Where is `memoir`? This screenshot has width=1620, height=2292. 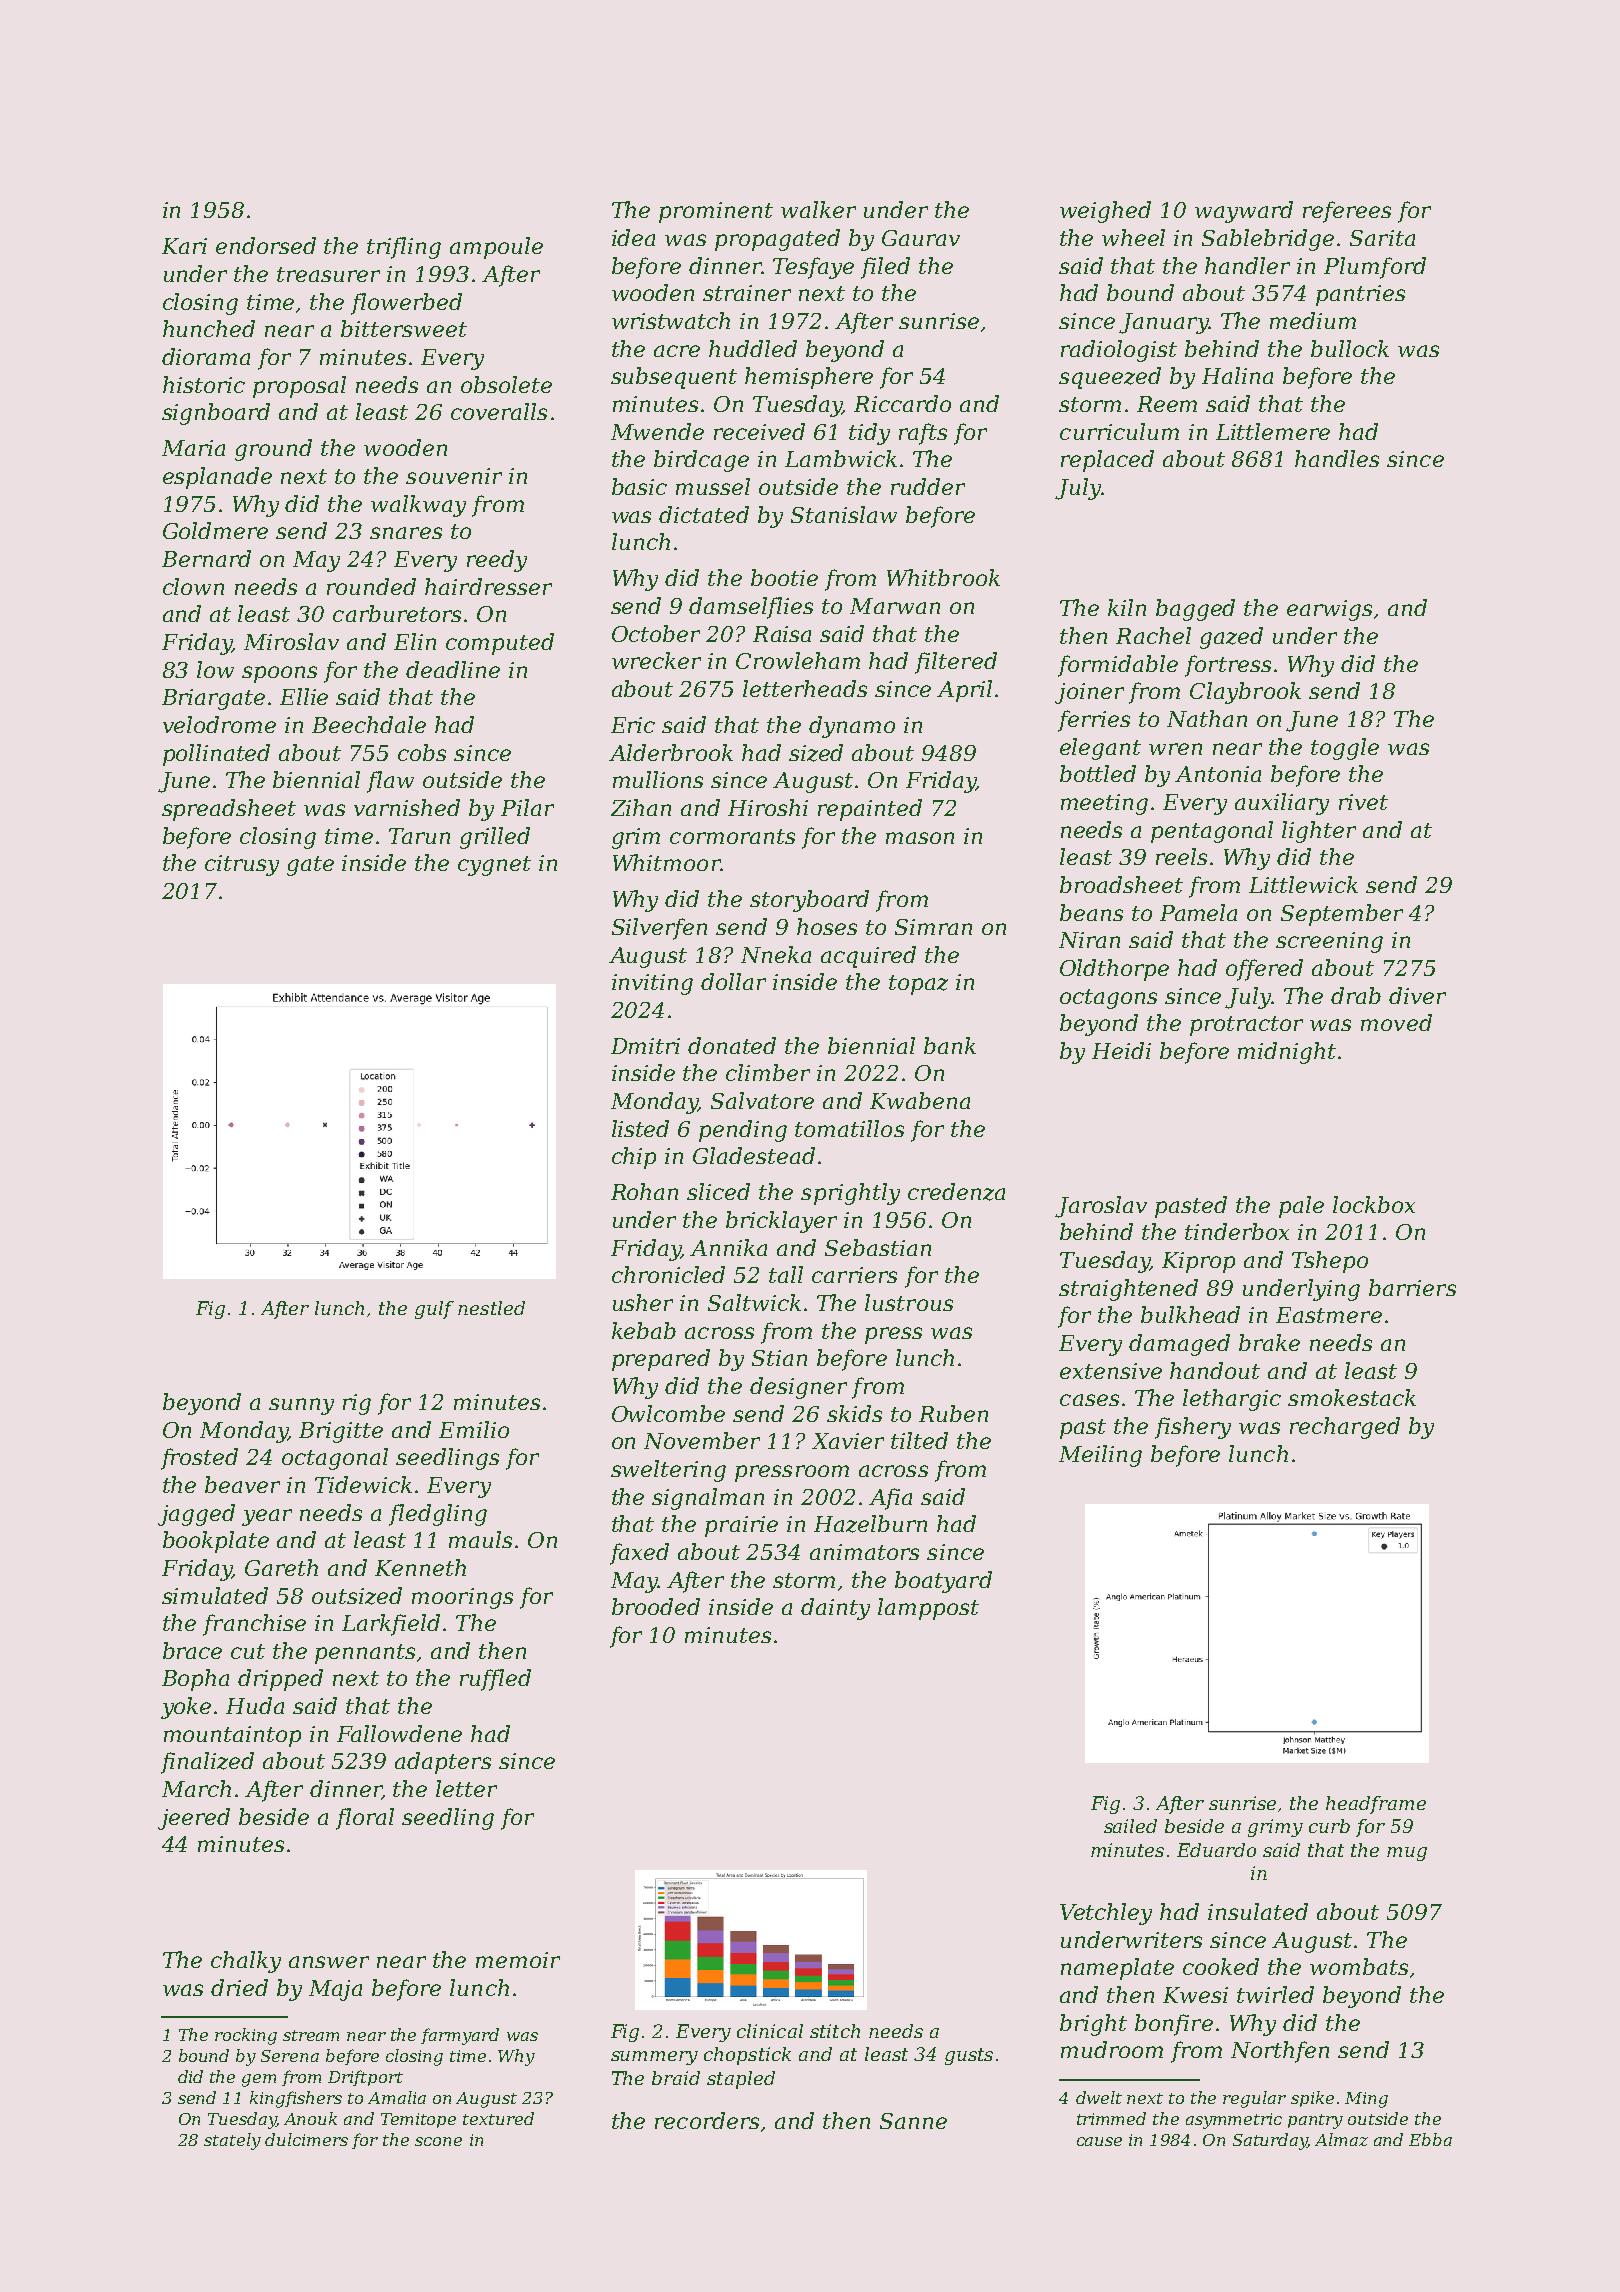
memoir is located at coordinates (518, 1960).
